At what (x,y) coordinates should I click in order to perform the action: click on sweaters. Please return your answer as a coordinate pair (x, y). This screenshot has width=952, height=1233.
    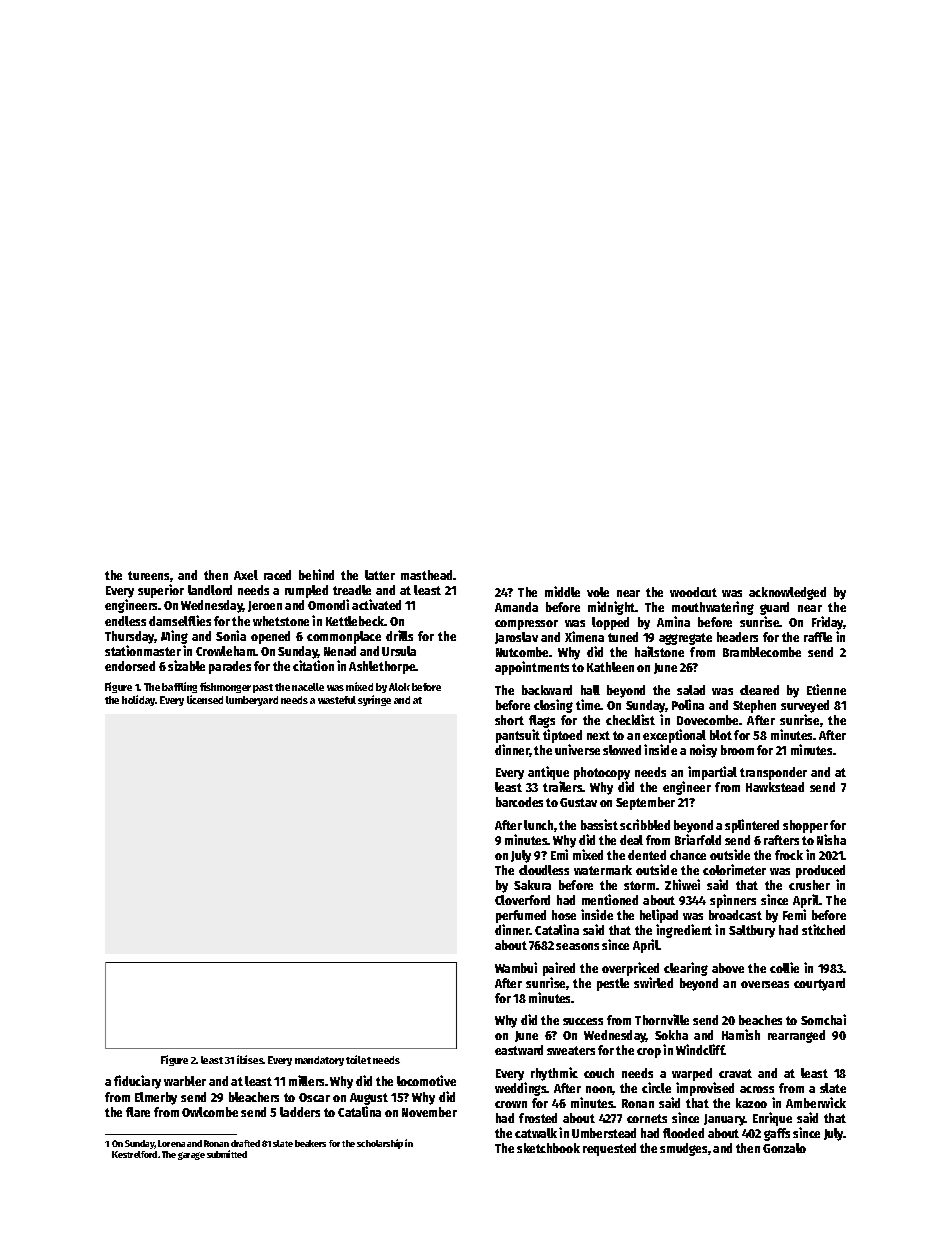
    Looking at the image, I should click on (571, 1050).
